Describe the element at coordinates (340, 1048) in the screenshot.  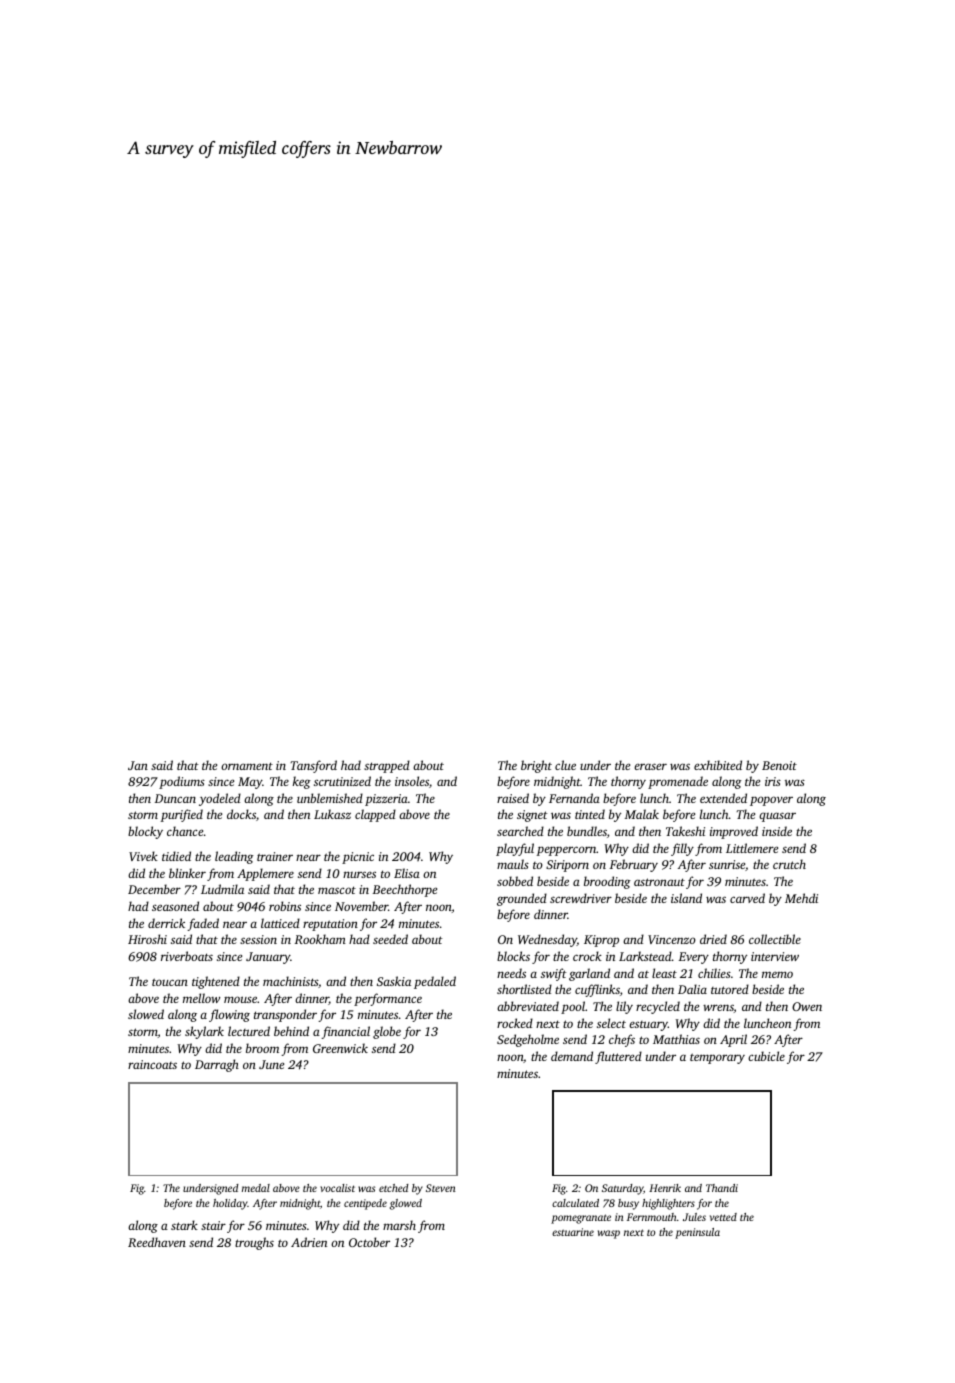
I see `Greenwick` at that location.
